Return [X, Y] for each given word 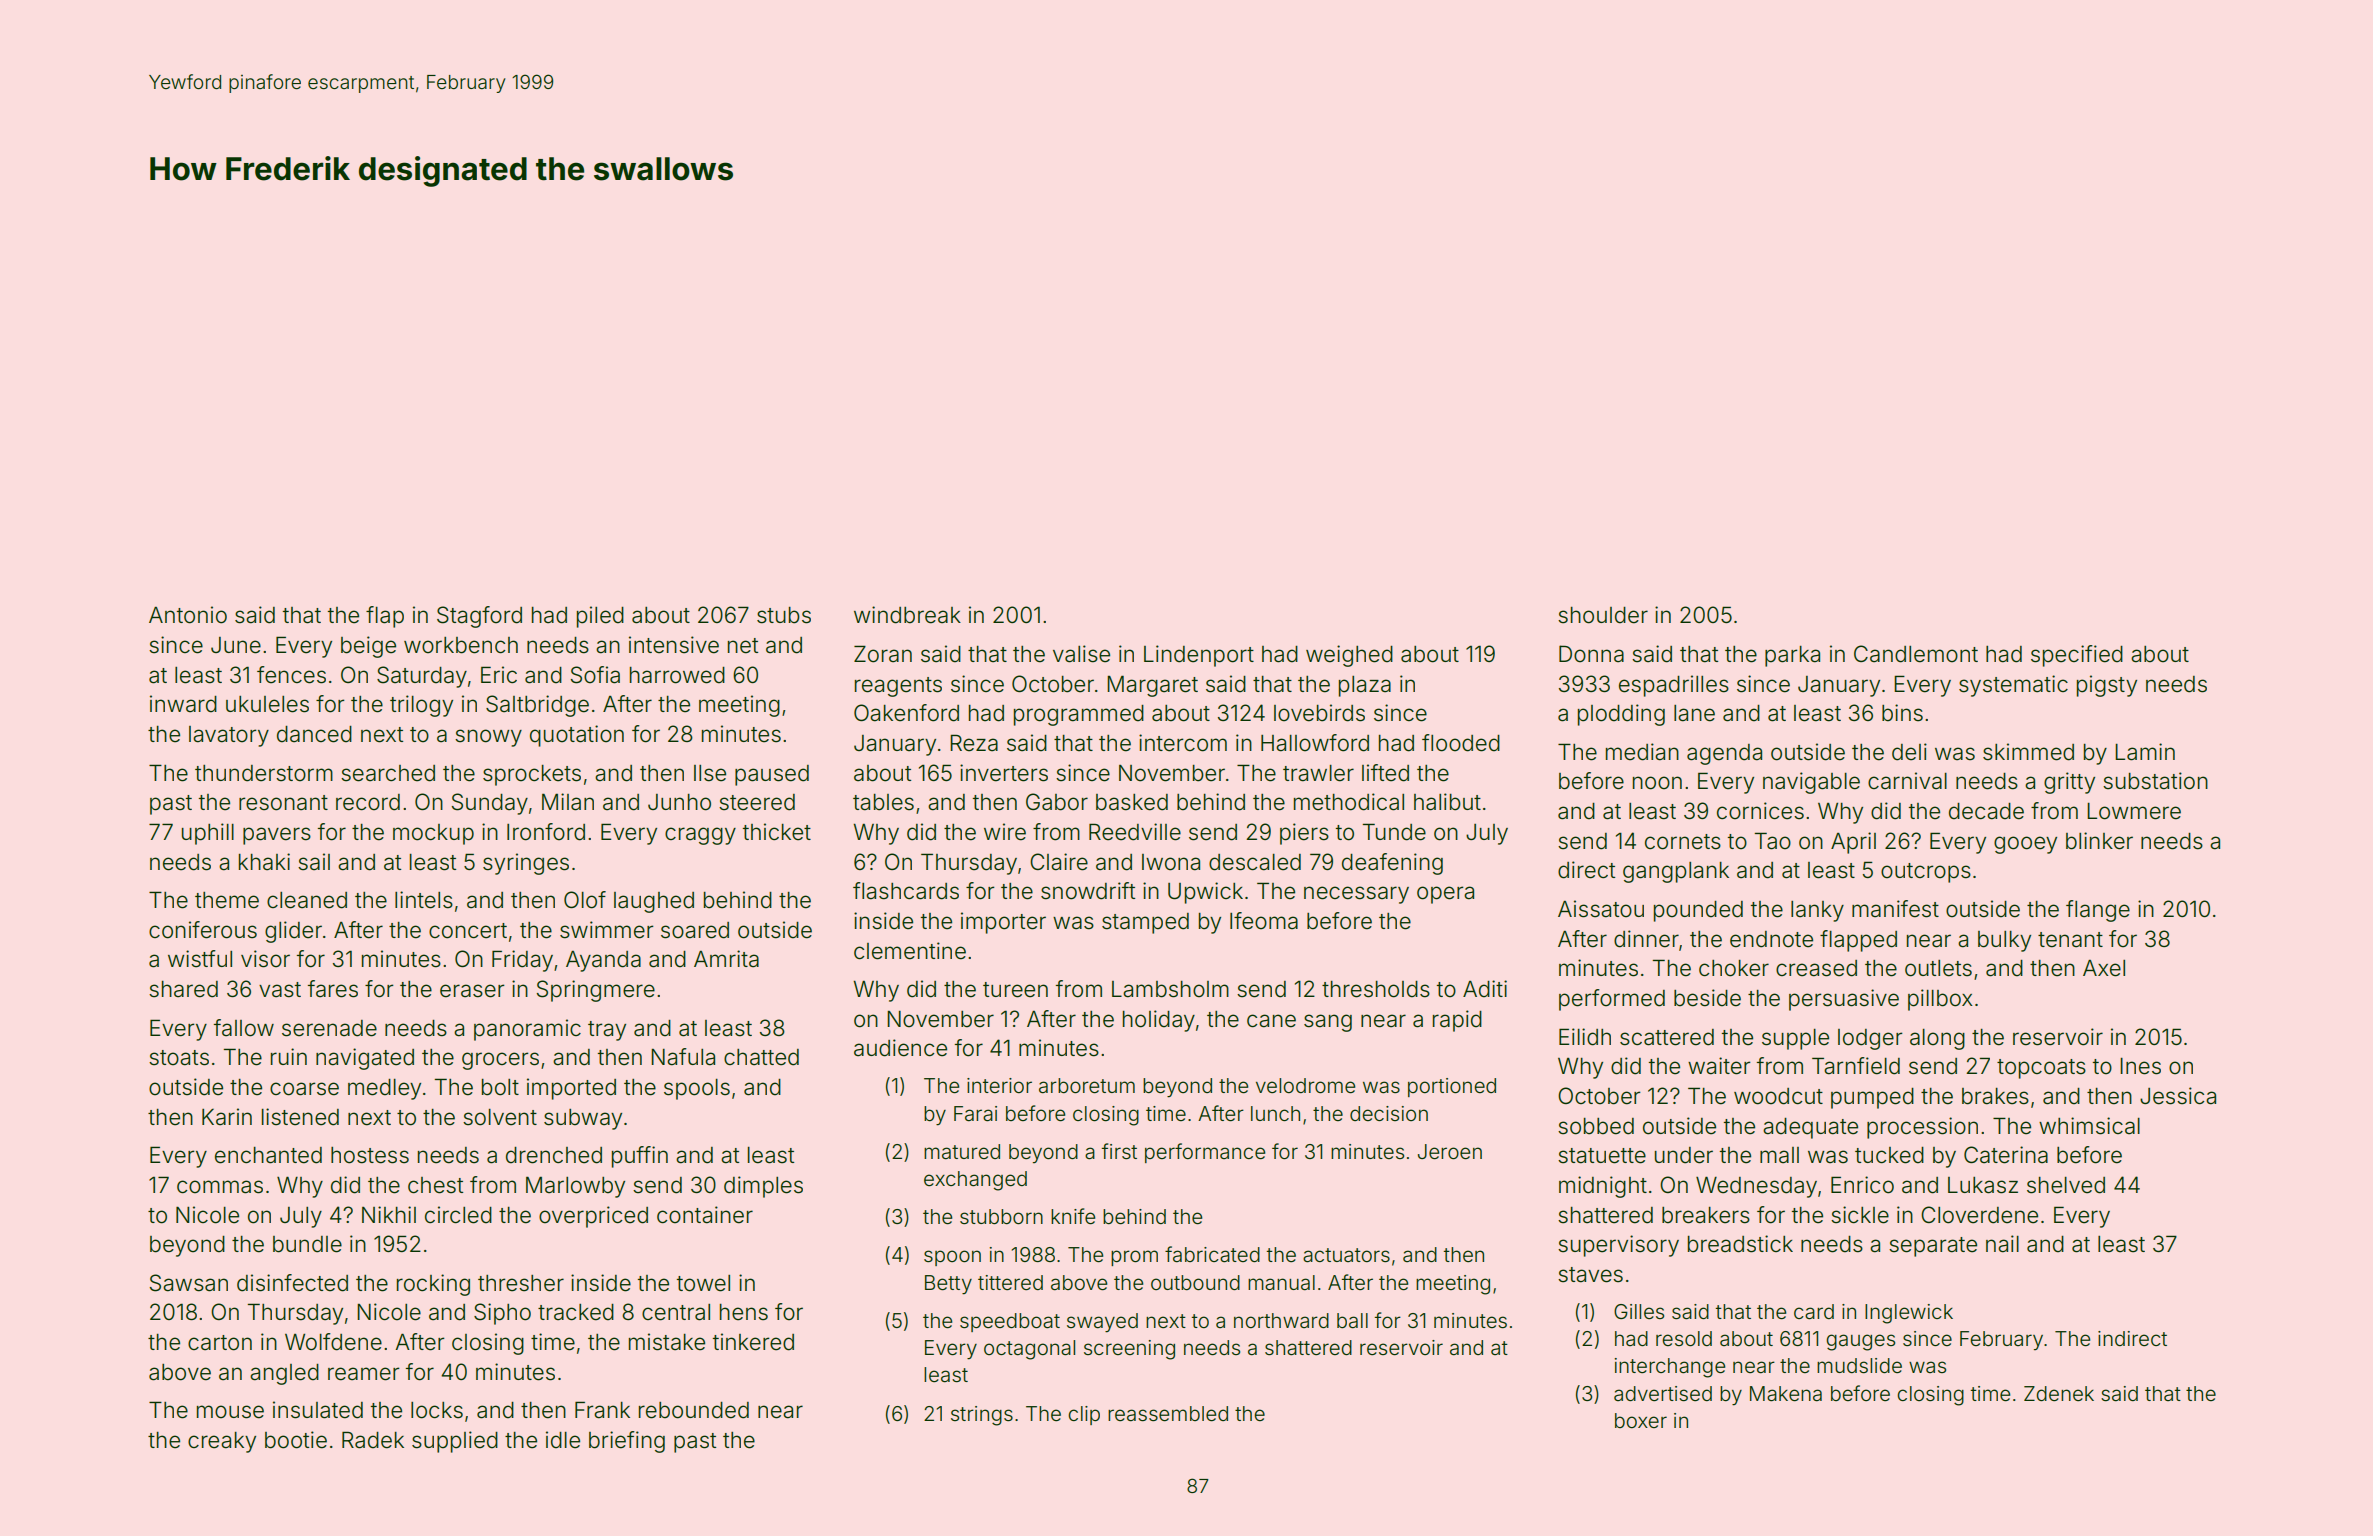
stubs [784, 615]
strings [982, 1416]
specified [2077, 656]
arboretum [1087, 1085]
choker [1734, 968]
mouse [230, 1412]
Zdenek [2059, 1393]
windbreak [907, 615]
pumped [1872, 1098]
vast [280, 990]
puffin [640, 1157]
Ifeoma [1264, 921]
